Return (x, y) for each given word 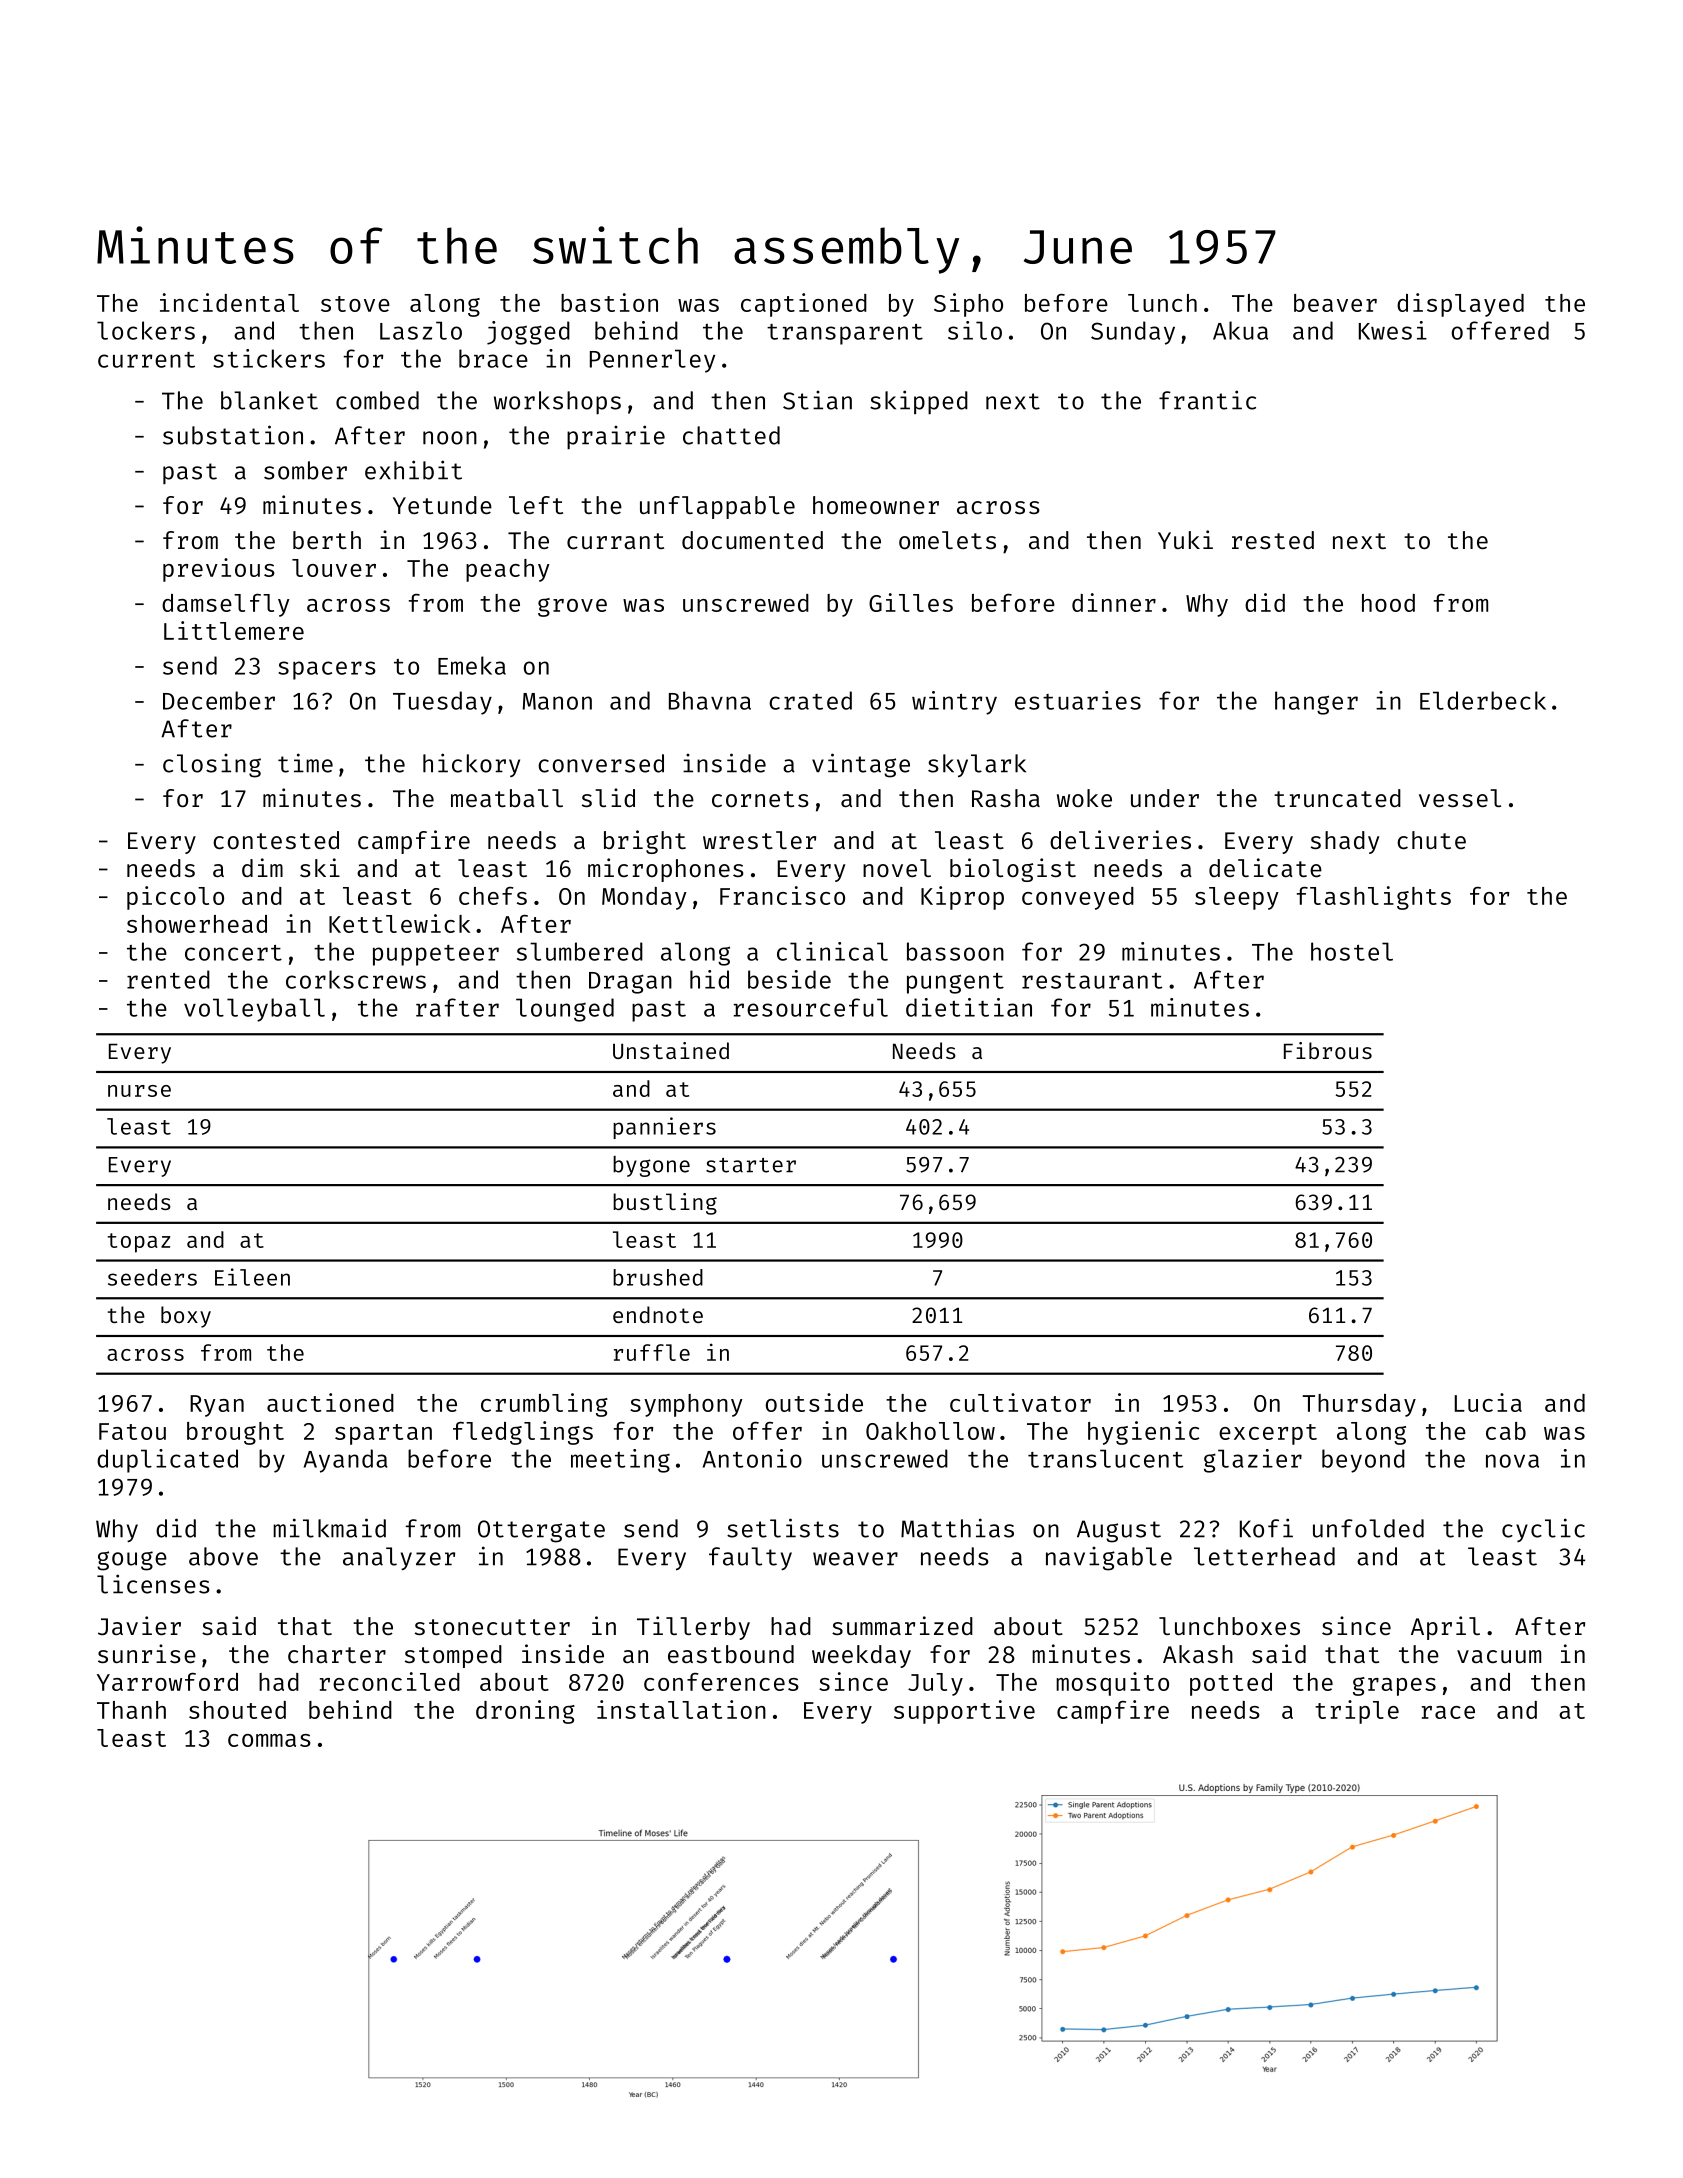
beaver (1335, 303)
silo (975, 330)
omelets (947, 540)
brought (235, 1433)
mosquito (1112, 1684)
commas (269, 1740)
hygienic (1143, 1433)
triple (1357, 1712)
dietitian (969, 1007)
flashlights (1374, 898)
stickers (269, 358)
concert (233, 953)
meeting (620, 1461)
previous (219, 570)
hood (1388, 603)
